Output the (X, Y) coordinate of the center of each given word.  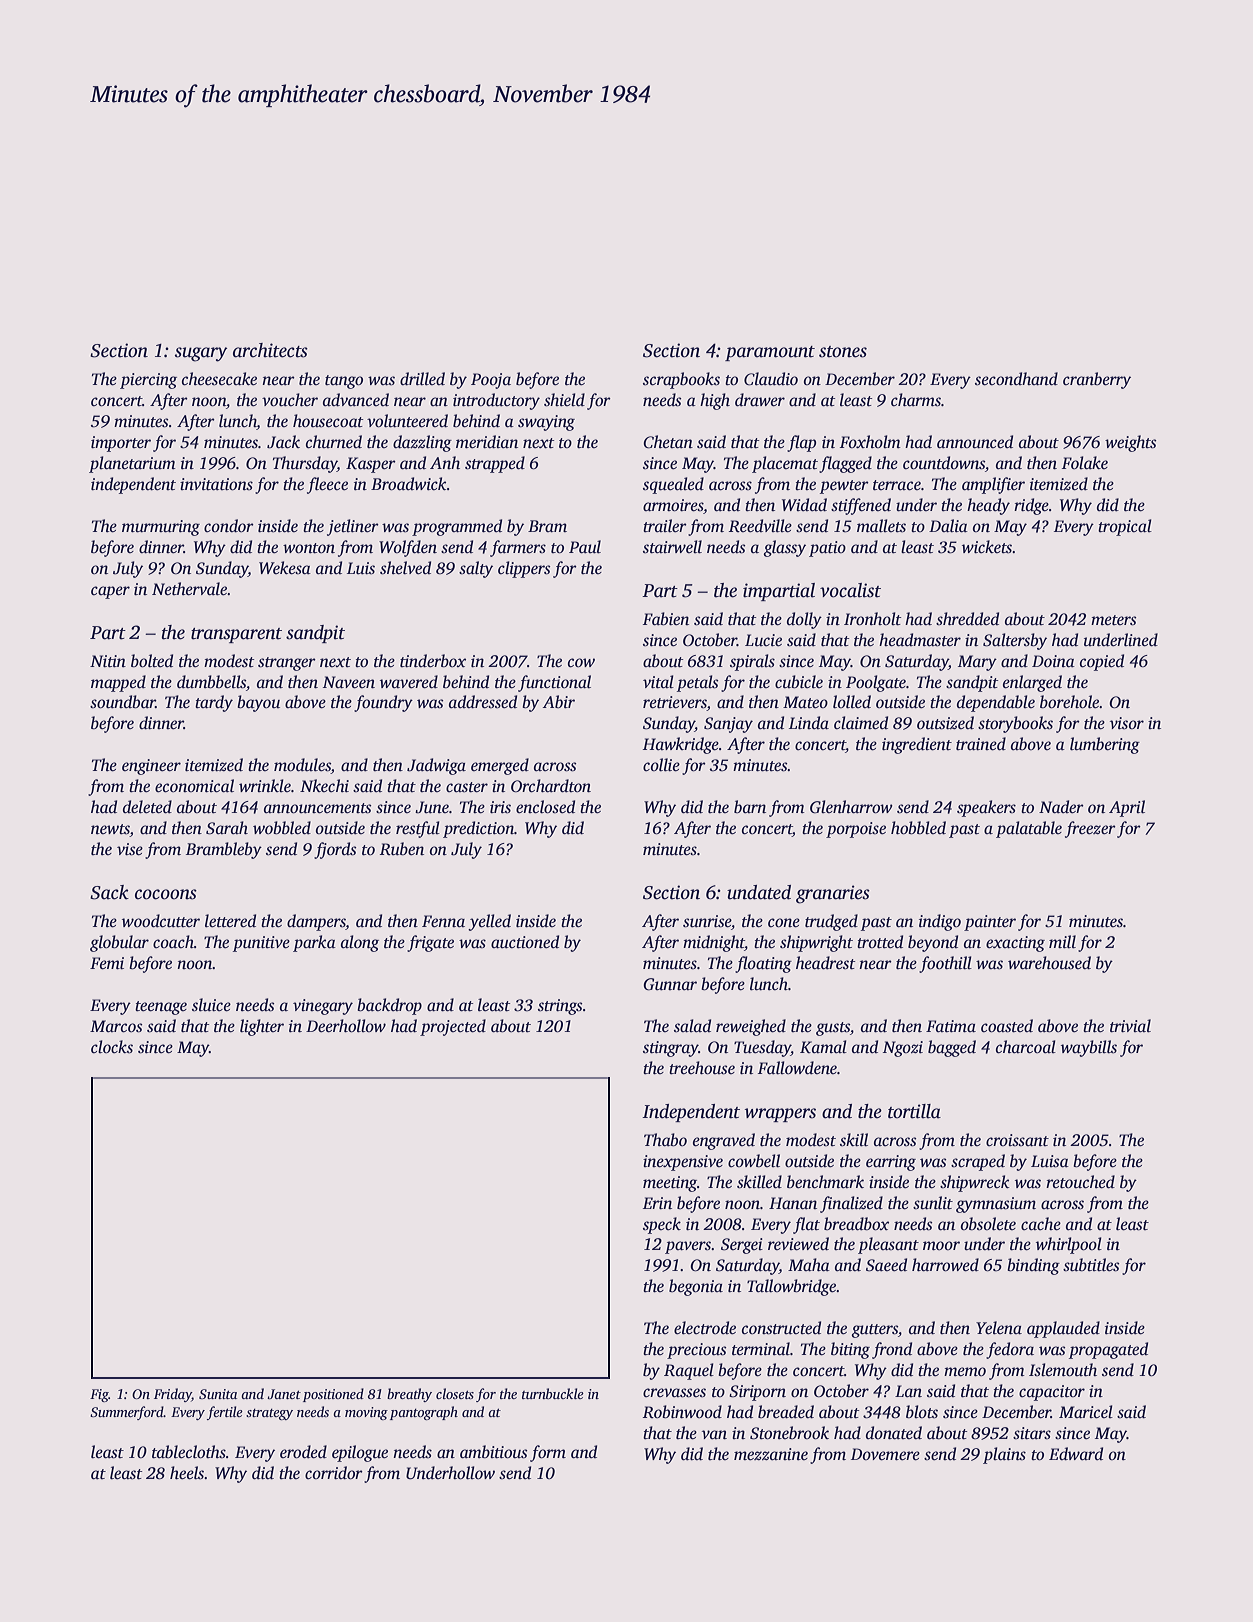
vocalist (850, 590)
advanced (356, 400)
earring (891, 1163)
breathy (409, 1395)
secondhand (1016, 379)
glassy (784, 548)
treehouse (702, 1068)
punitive (261, 944)
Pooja (491, 381)
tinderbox (433, 661)
